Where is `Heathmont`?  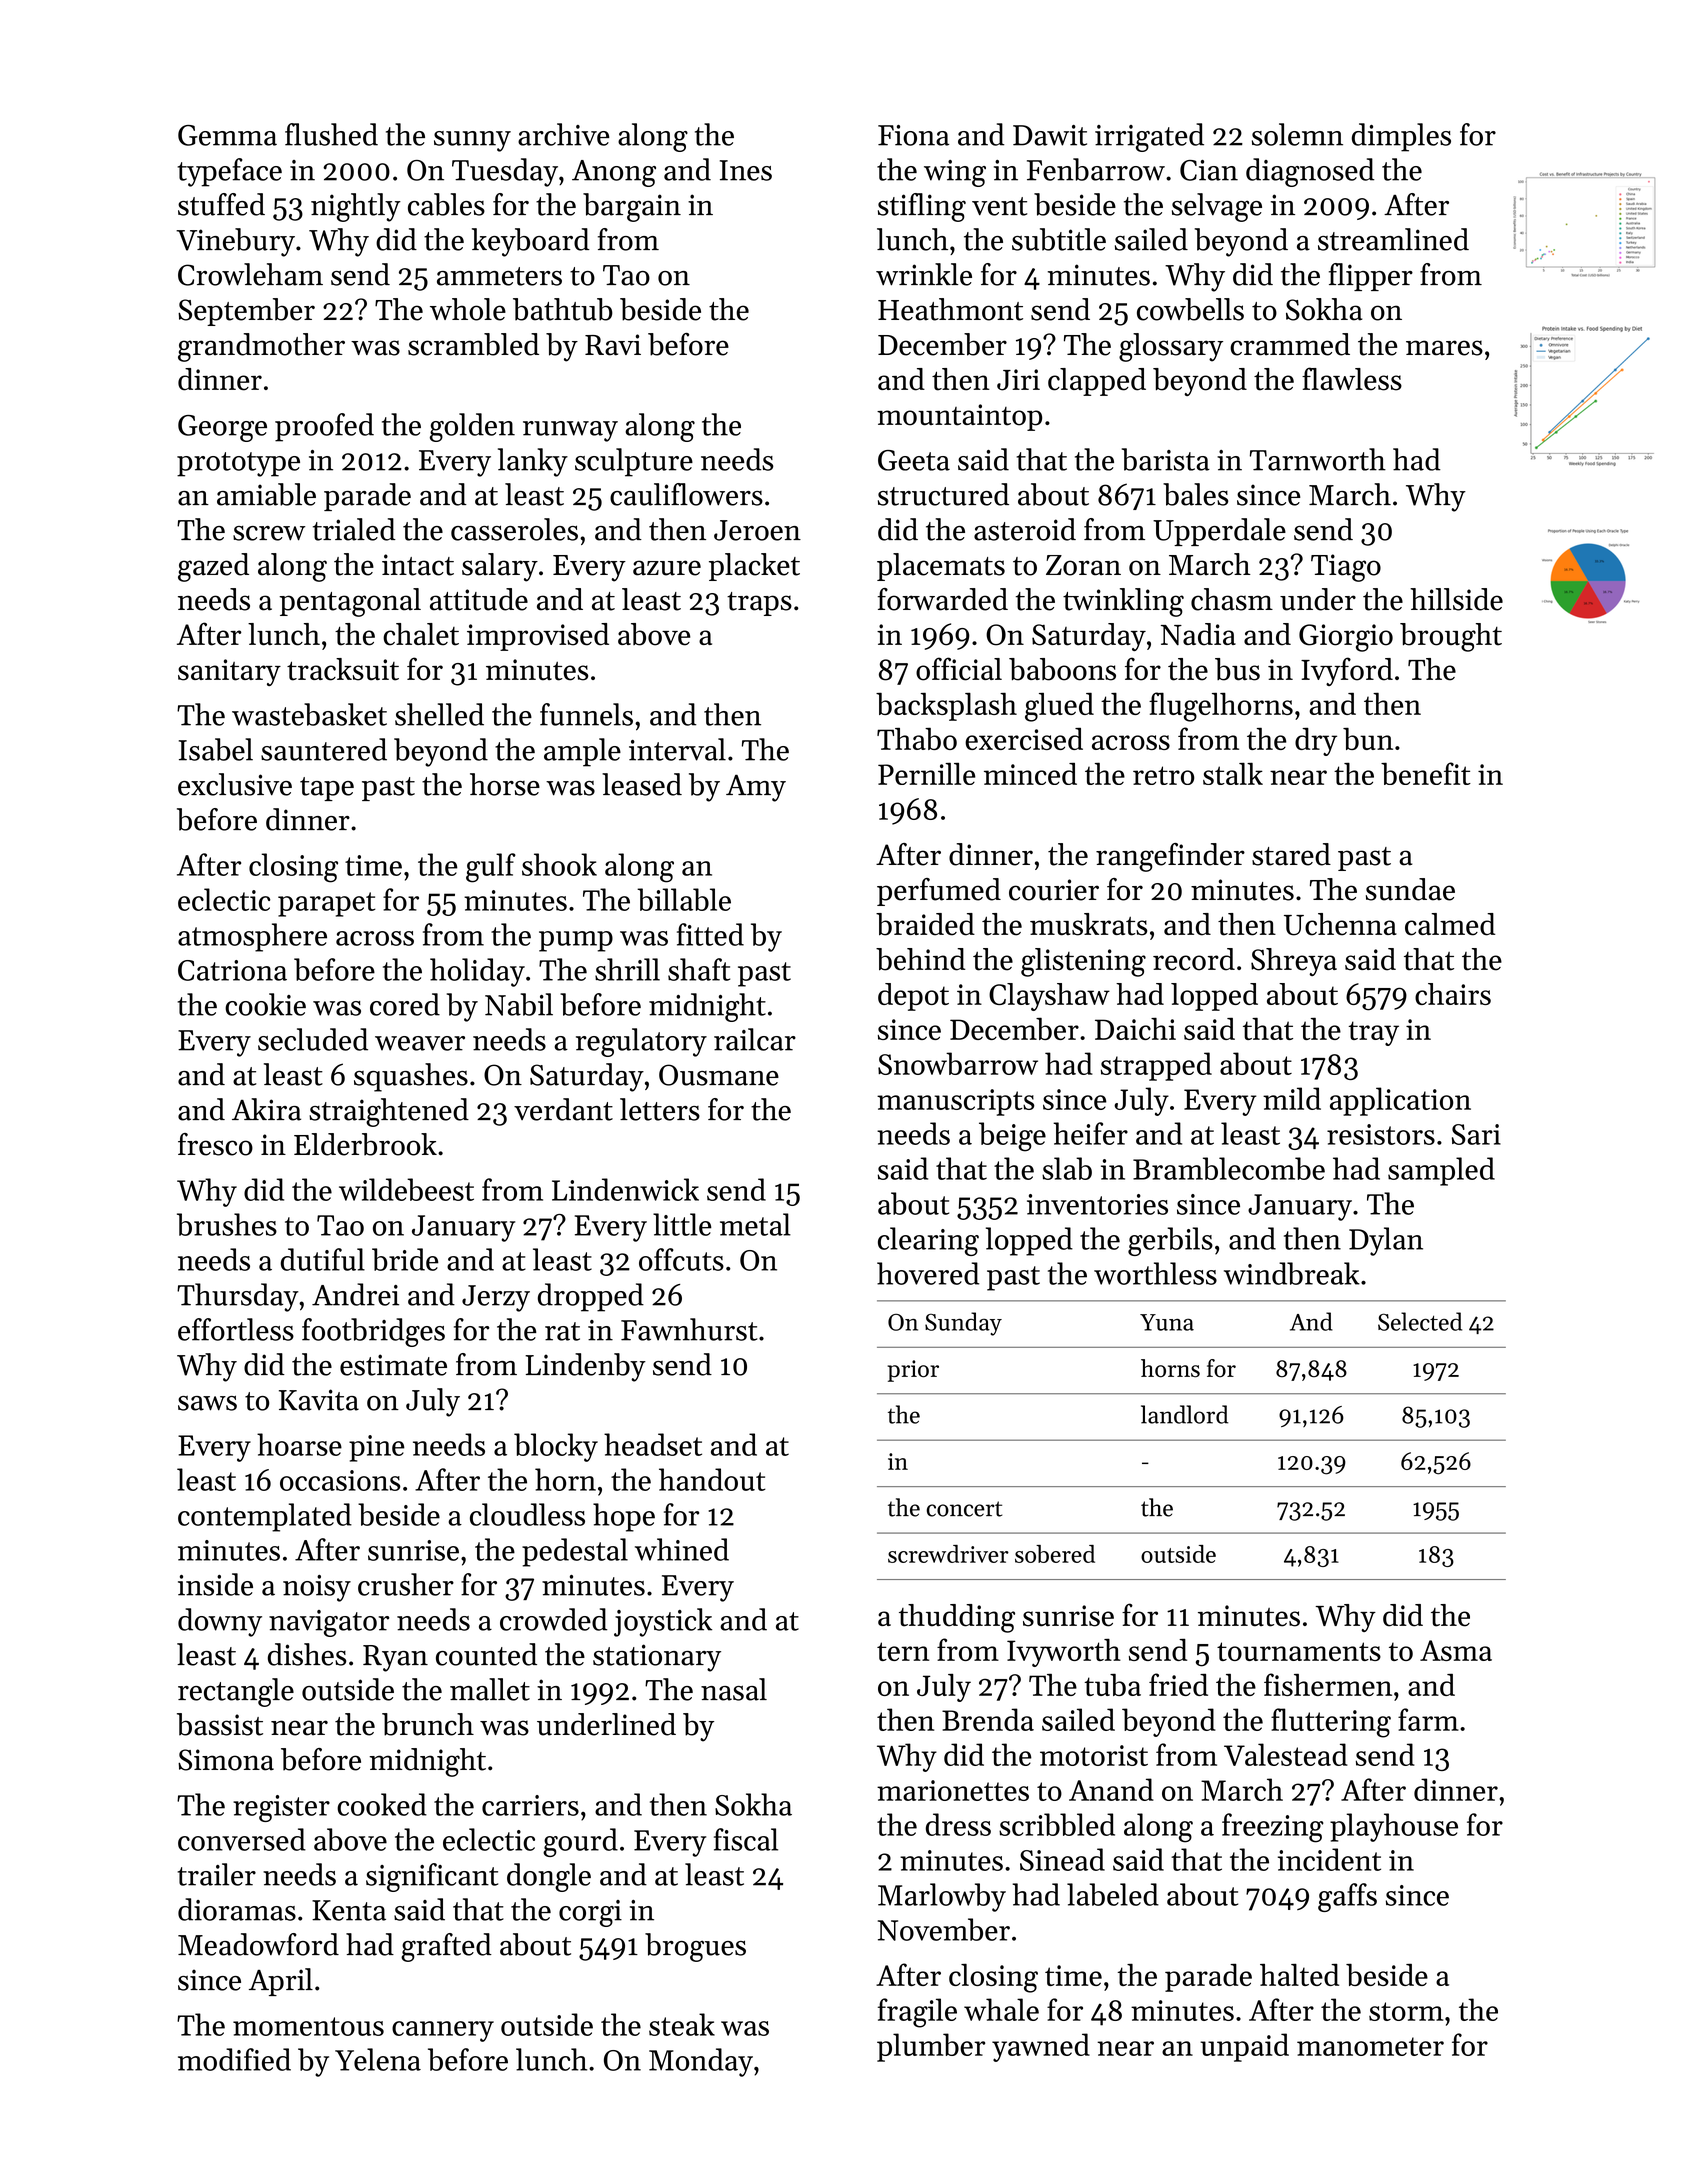 Heathmont is located at coordinates (950, 309).
